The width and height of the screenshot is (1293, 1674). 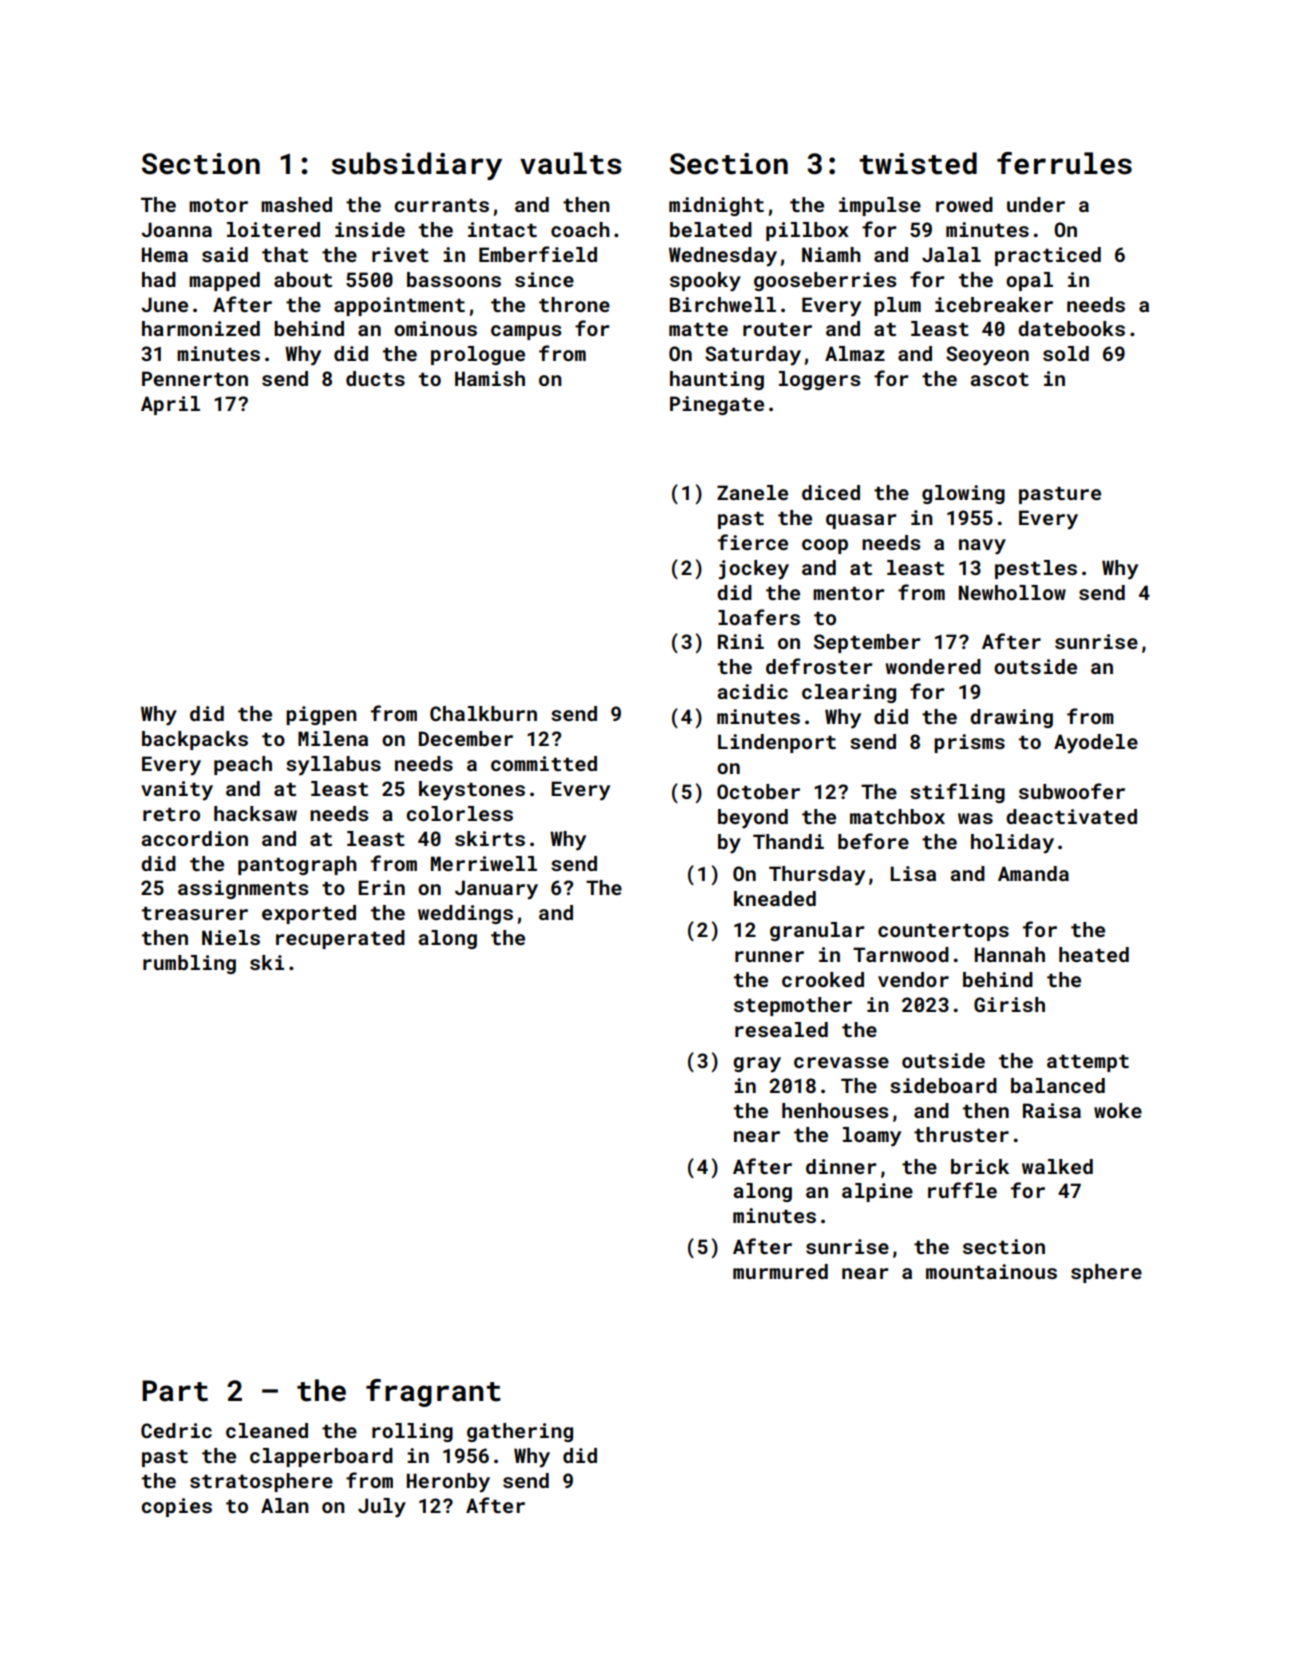 I want to click on July, so click(x=382, y=1508).
